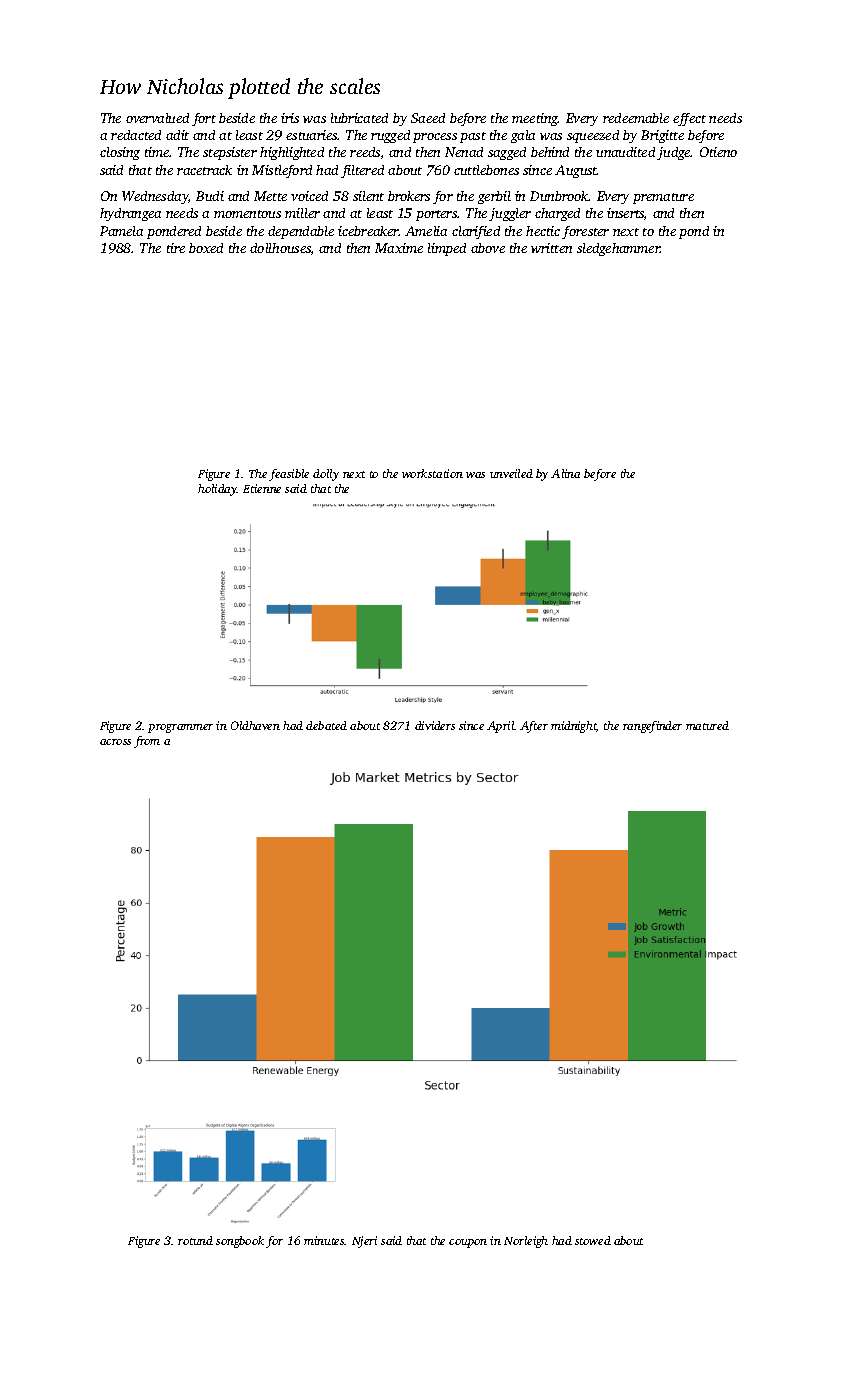 Image resolution: width=849 pixels, height=1400 pixels. Describe the element at coordinates (262, 488) in the screenshot. I see `Etienne` at that location.
